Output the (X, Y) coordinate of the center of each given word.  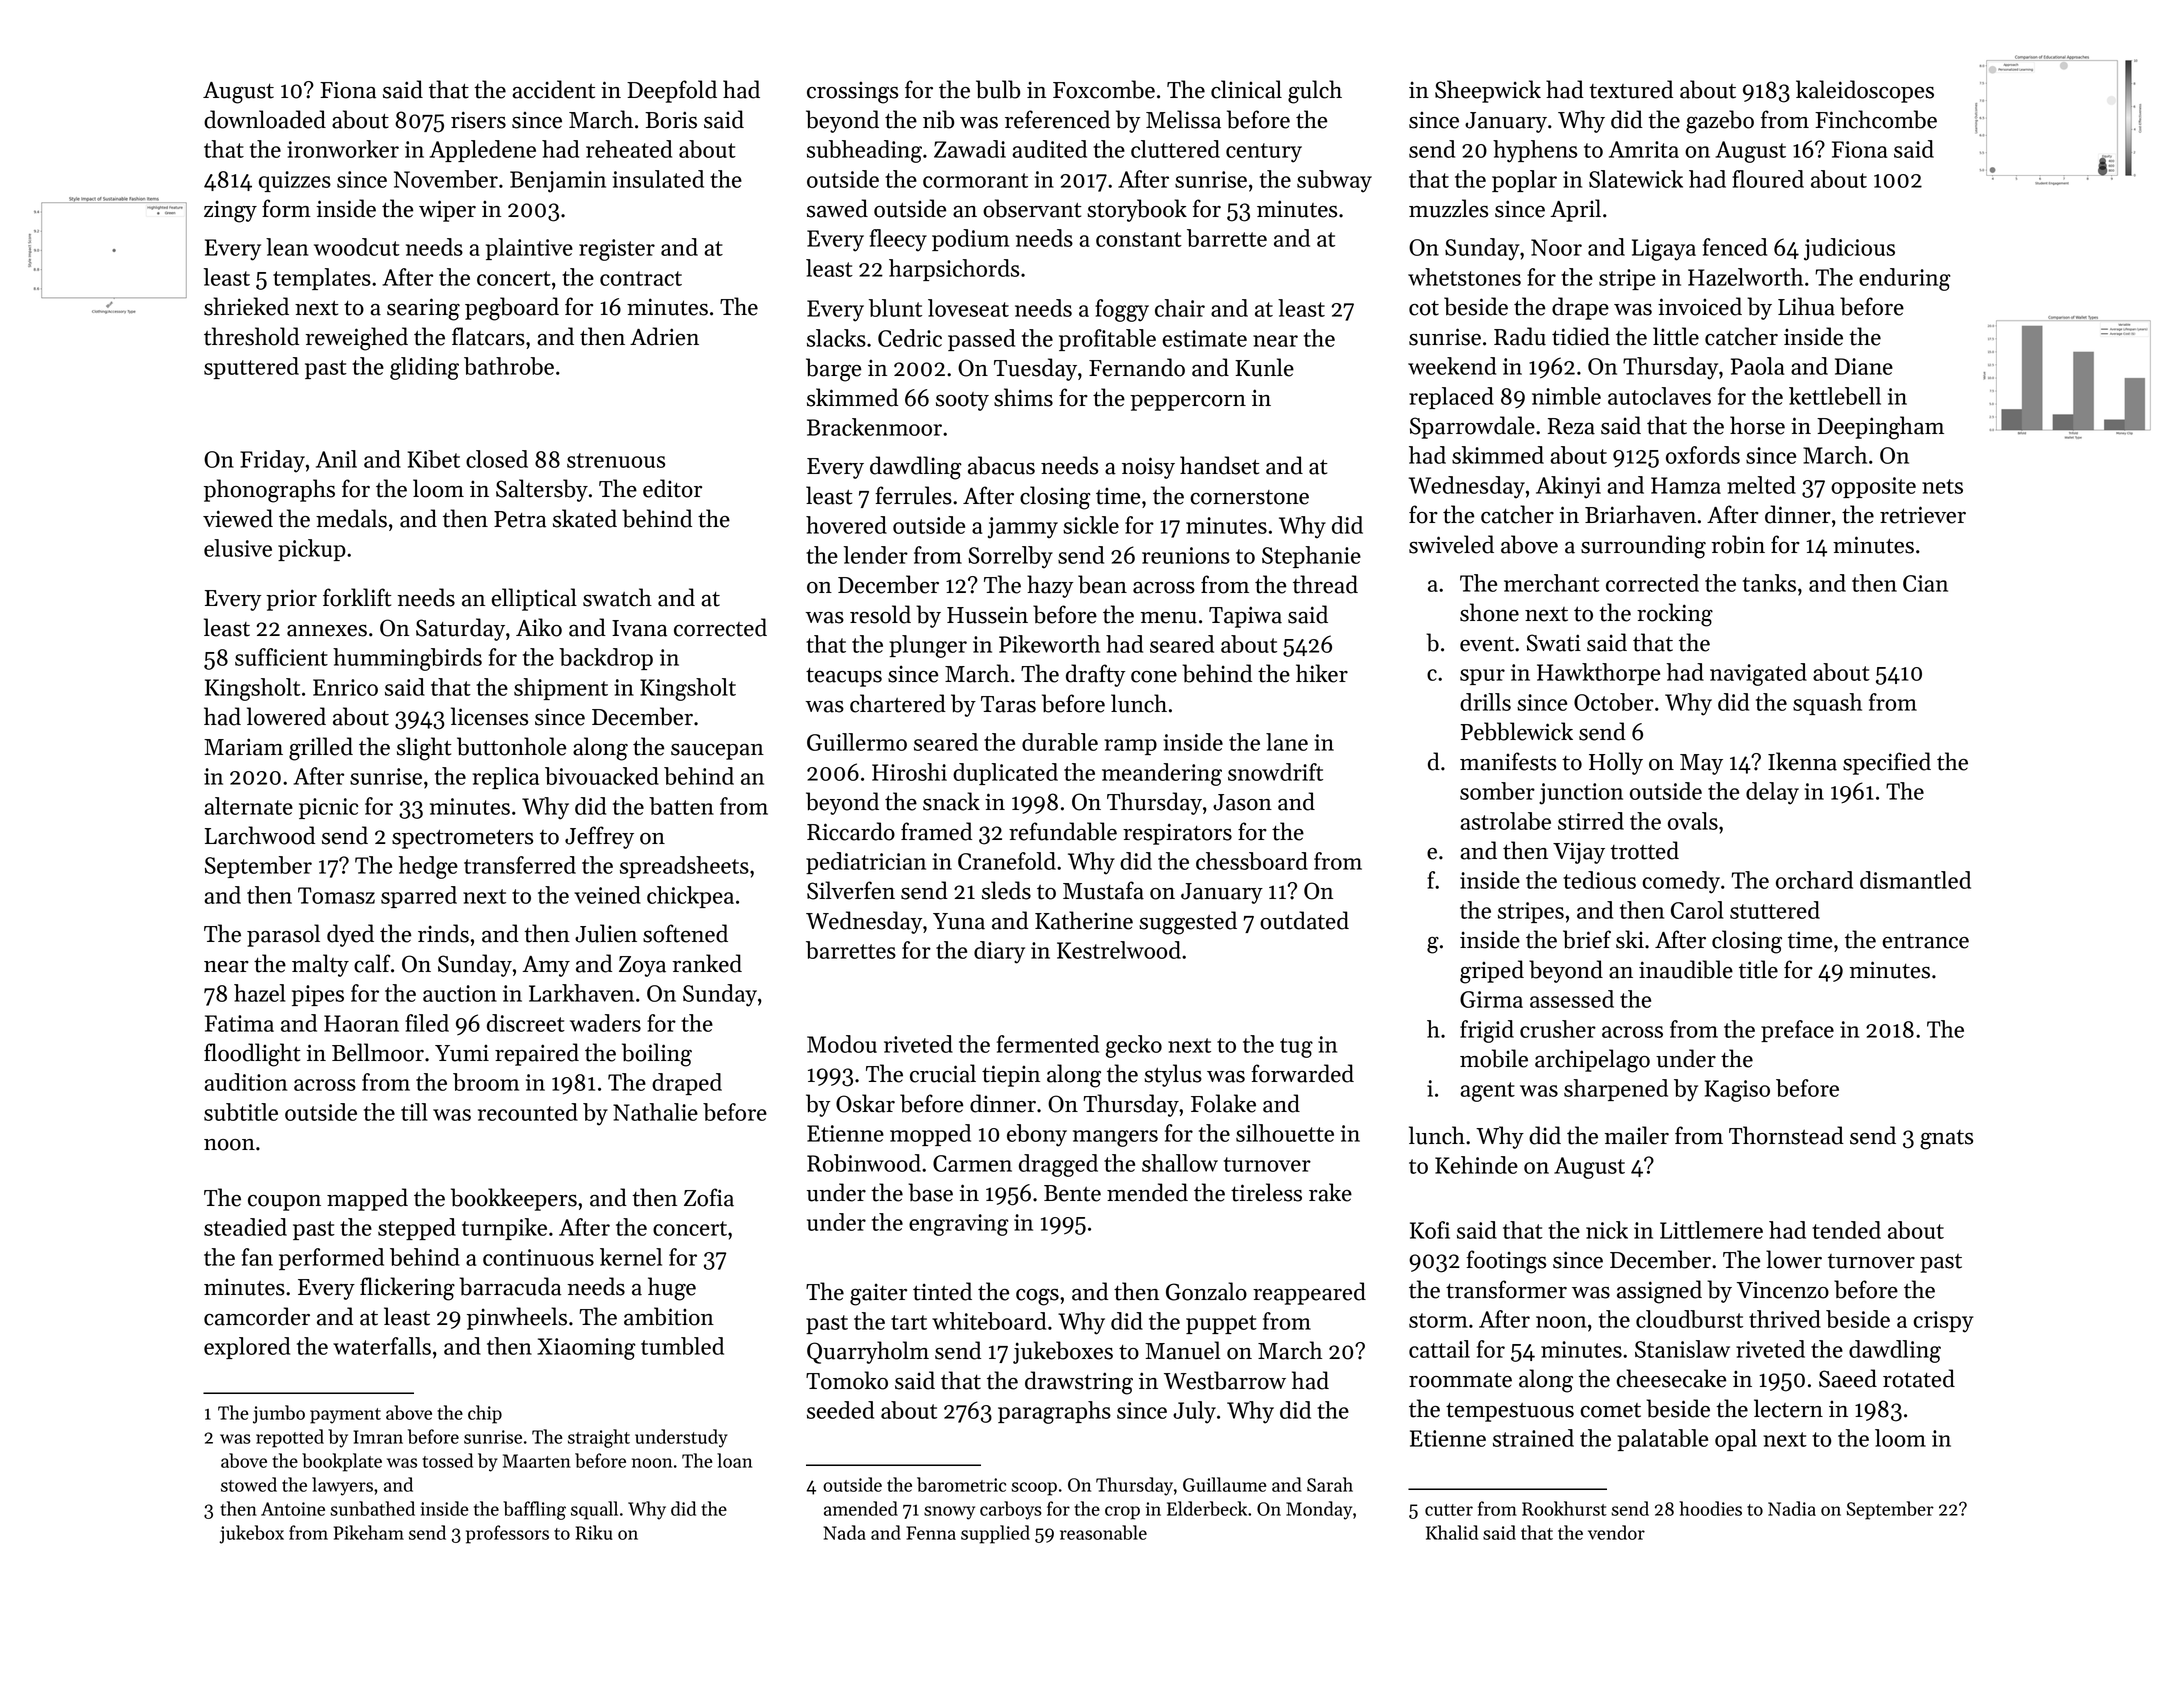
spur (1482, 677)
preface (1797, 1031)
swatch (617, 597)
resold (880, 614)
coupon (284, 1203)
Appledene (482, 151)
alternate (248, 806)
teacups (844, 677)
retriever (1923, 515)
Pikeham (368, 1532)
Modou (842, 1044)
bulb (998, 89)
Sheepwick (1488, 91)
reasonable (1103, 1532)
